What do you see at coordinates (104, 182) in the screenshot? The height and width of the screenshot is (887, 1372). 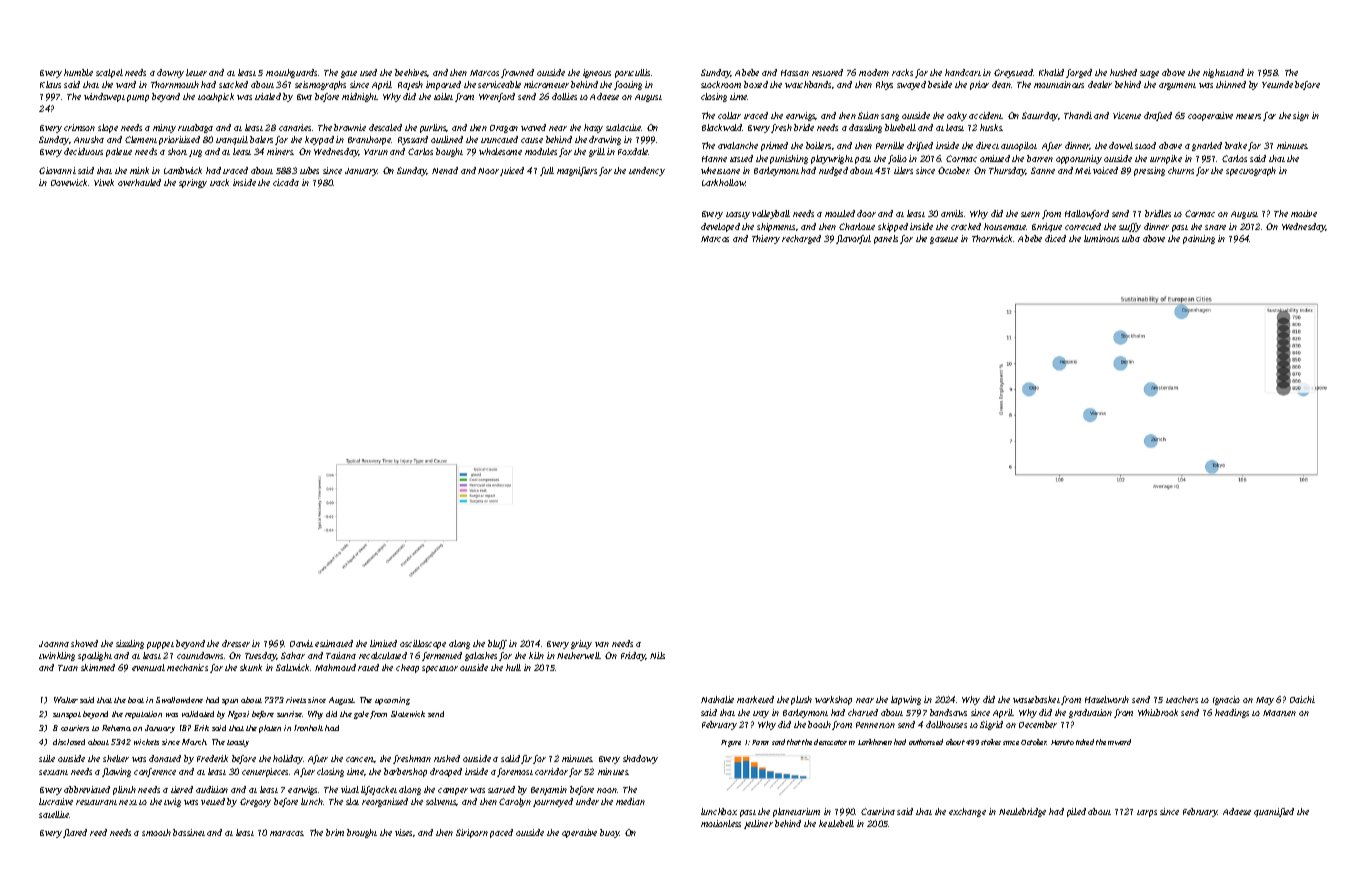 I see `Vivek` at bounding box center [104, 182].
